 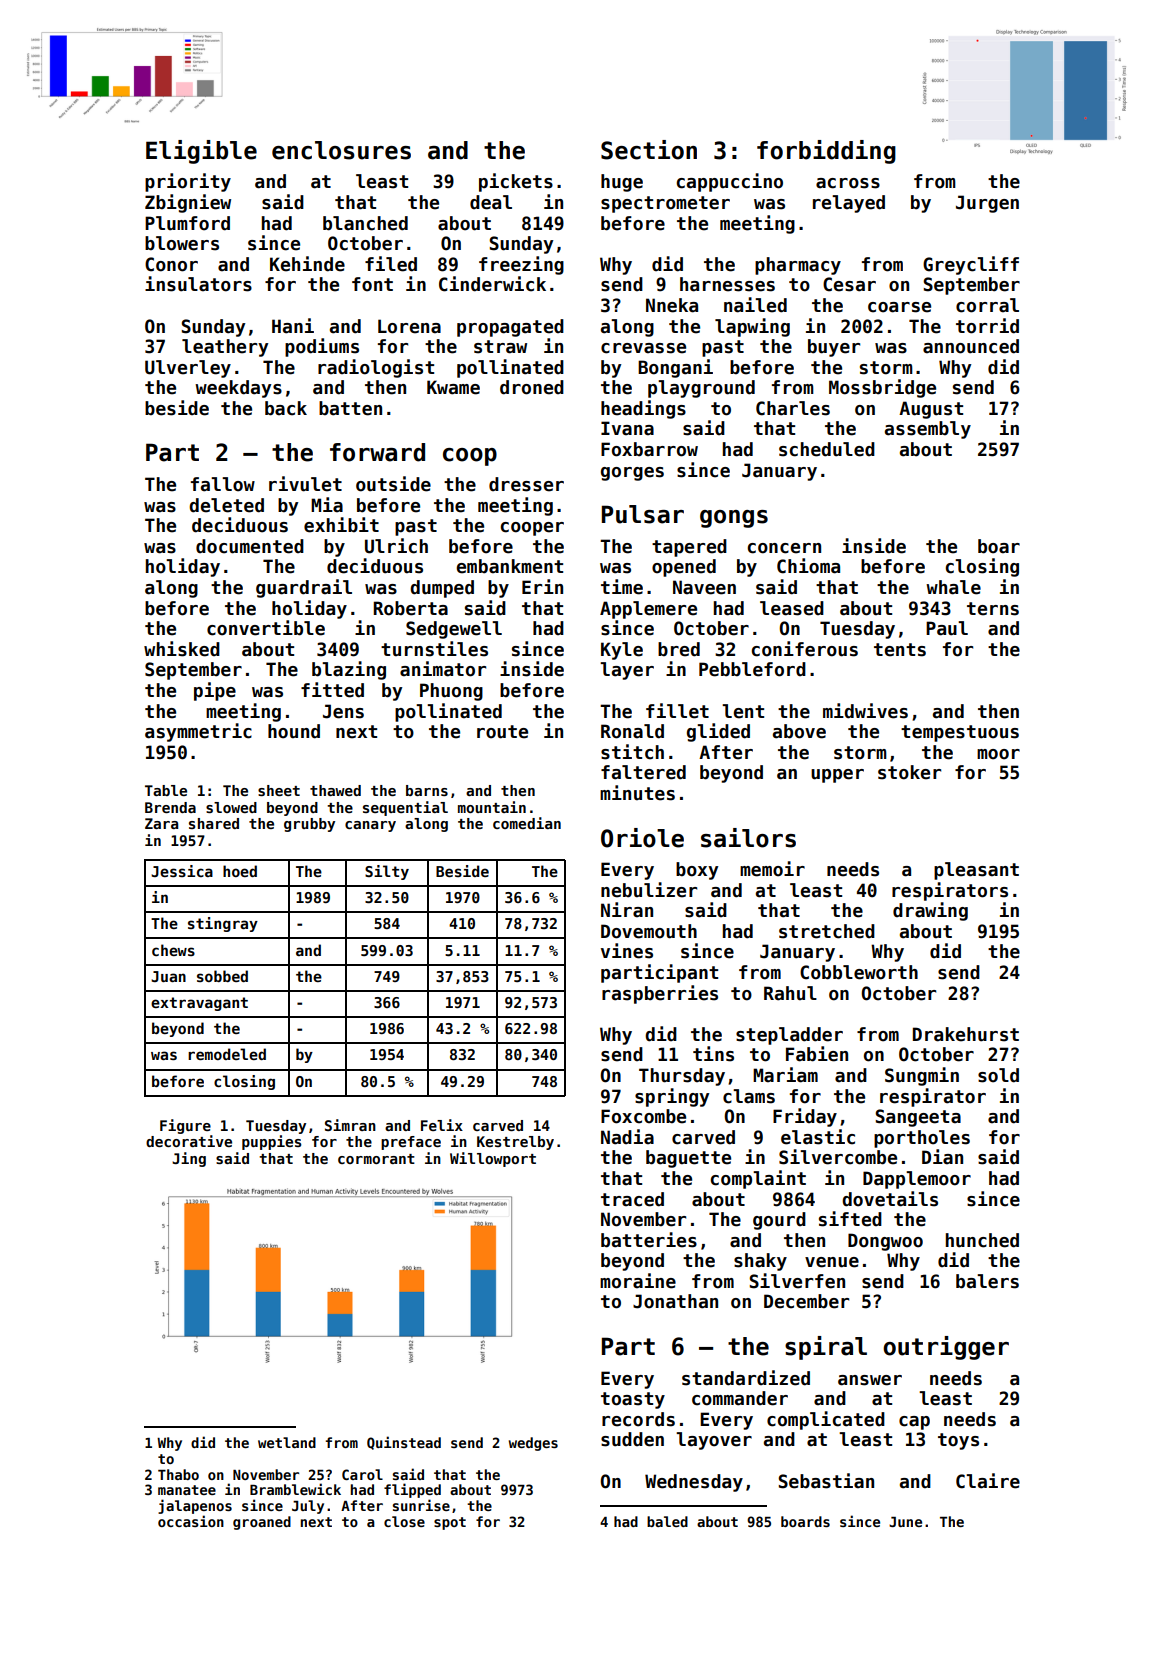 What do you see at coordinates (215, 691) in the image?
I see `pipe` at bounding box center [215, 691].
